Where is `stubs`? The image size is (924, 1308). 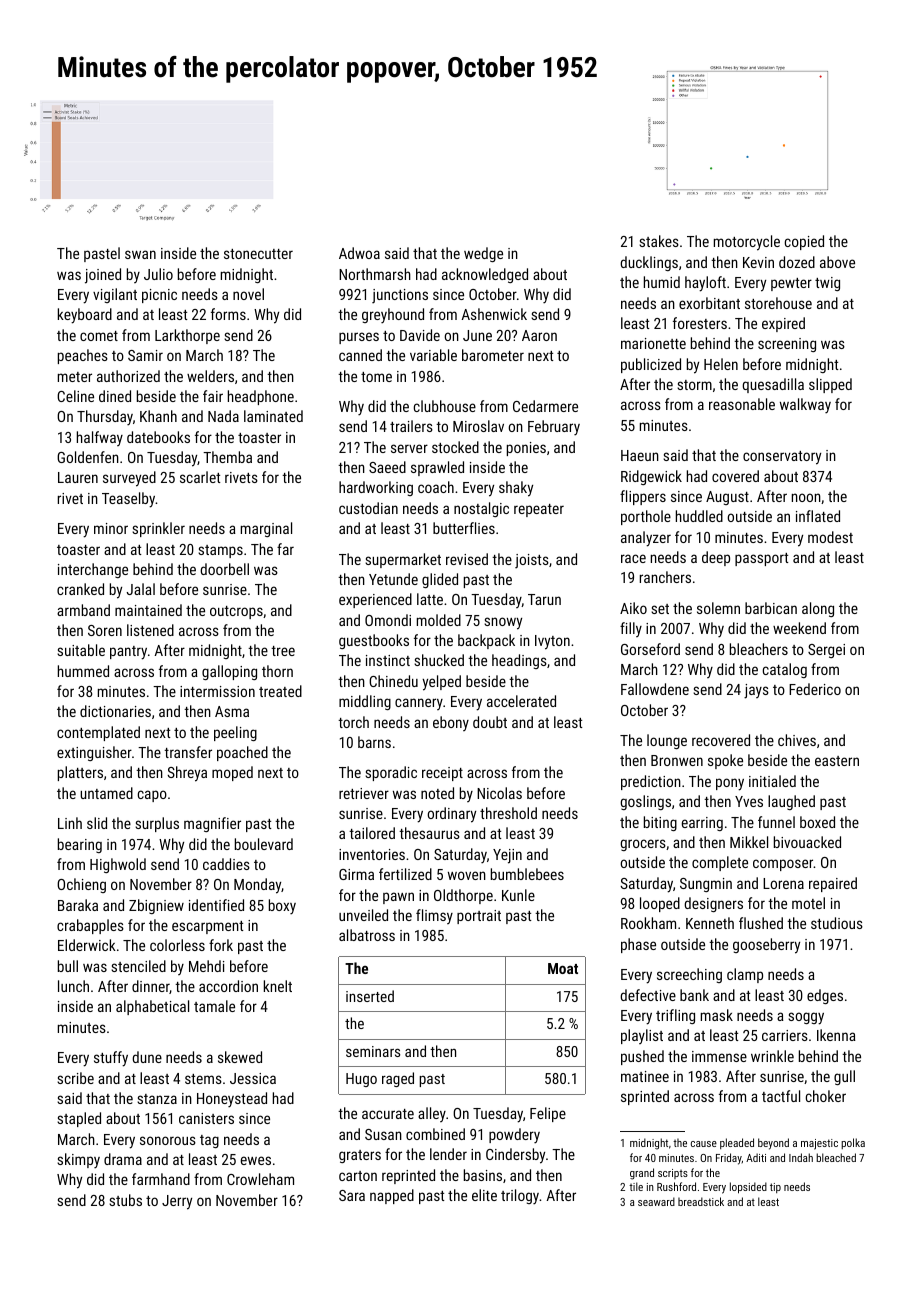
stubs is located at coordinates (125, 1200).
